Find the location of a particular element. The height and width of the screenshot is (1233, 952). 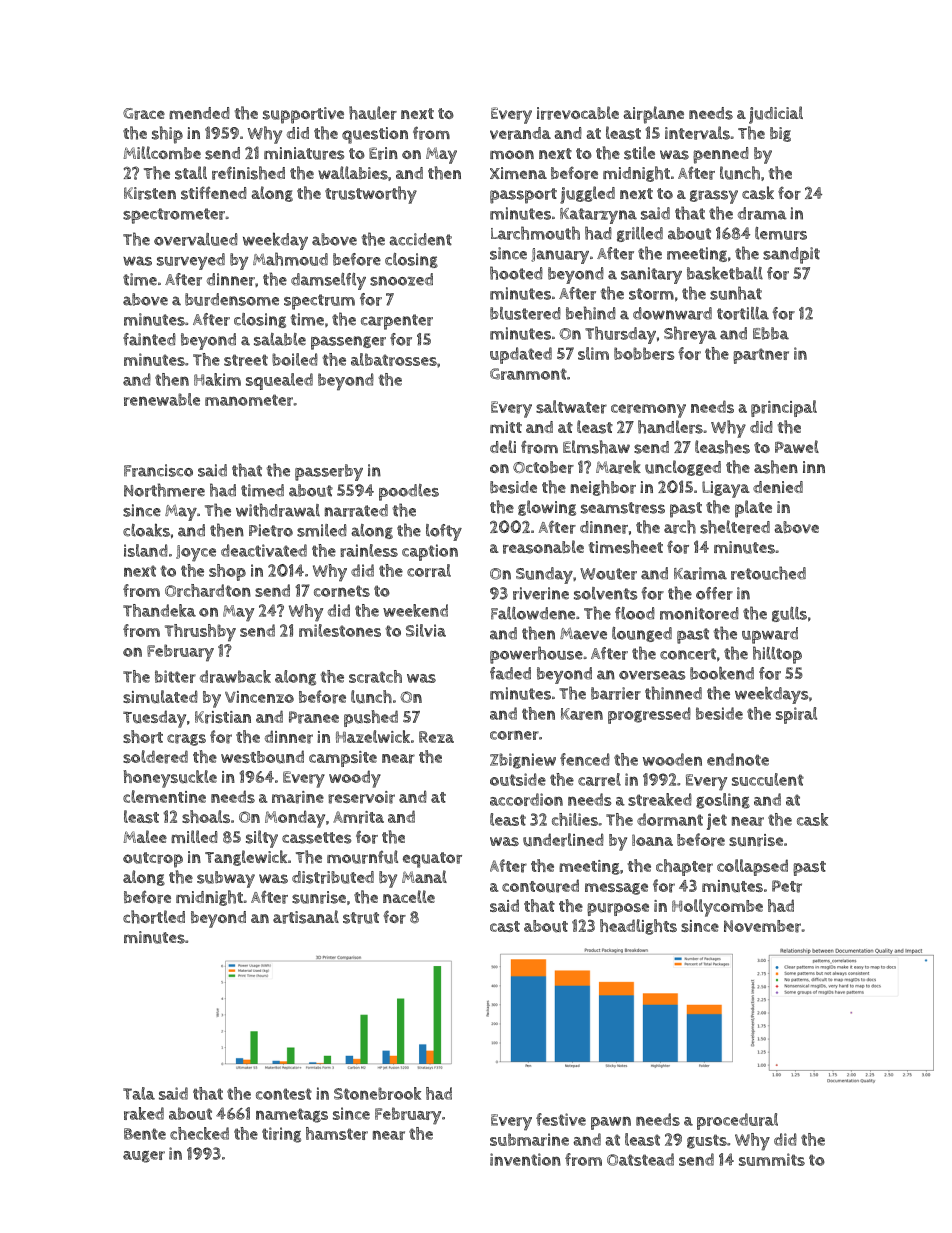

sandpit is located at coordinates (791, 255).
